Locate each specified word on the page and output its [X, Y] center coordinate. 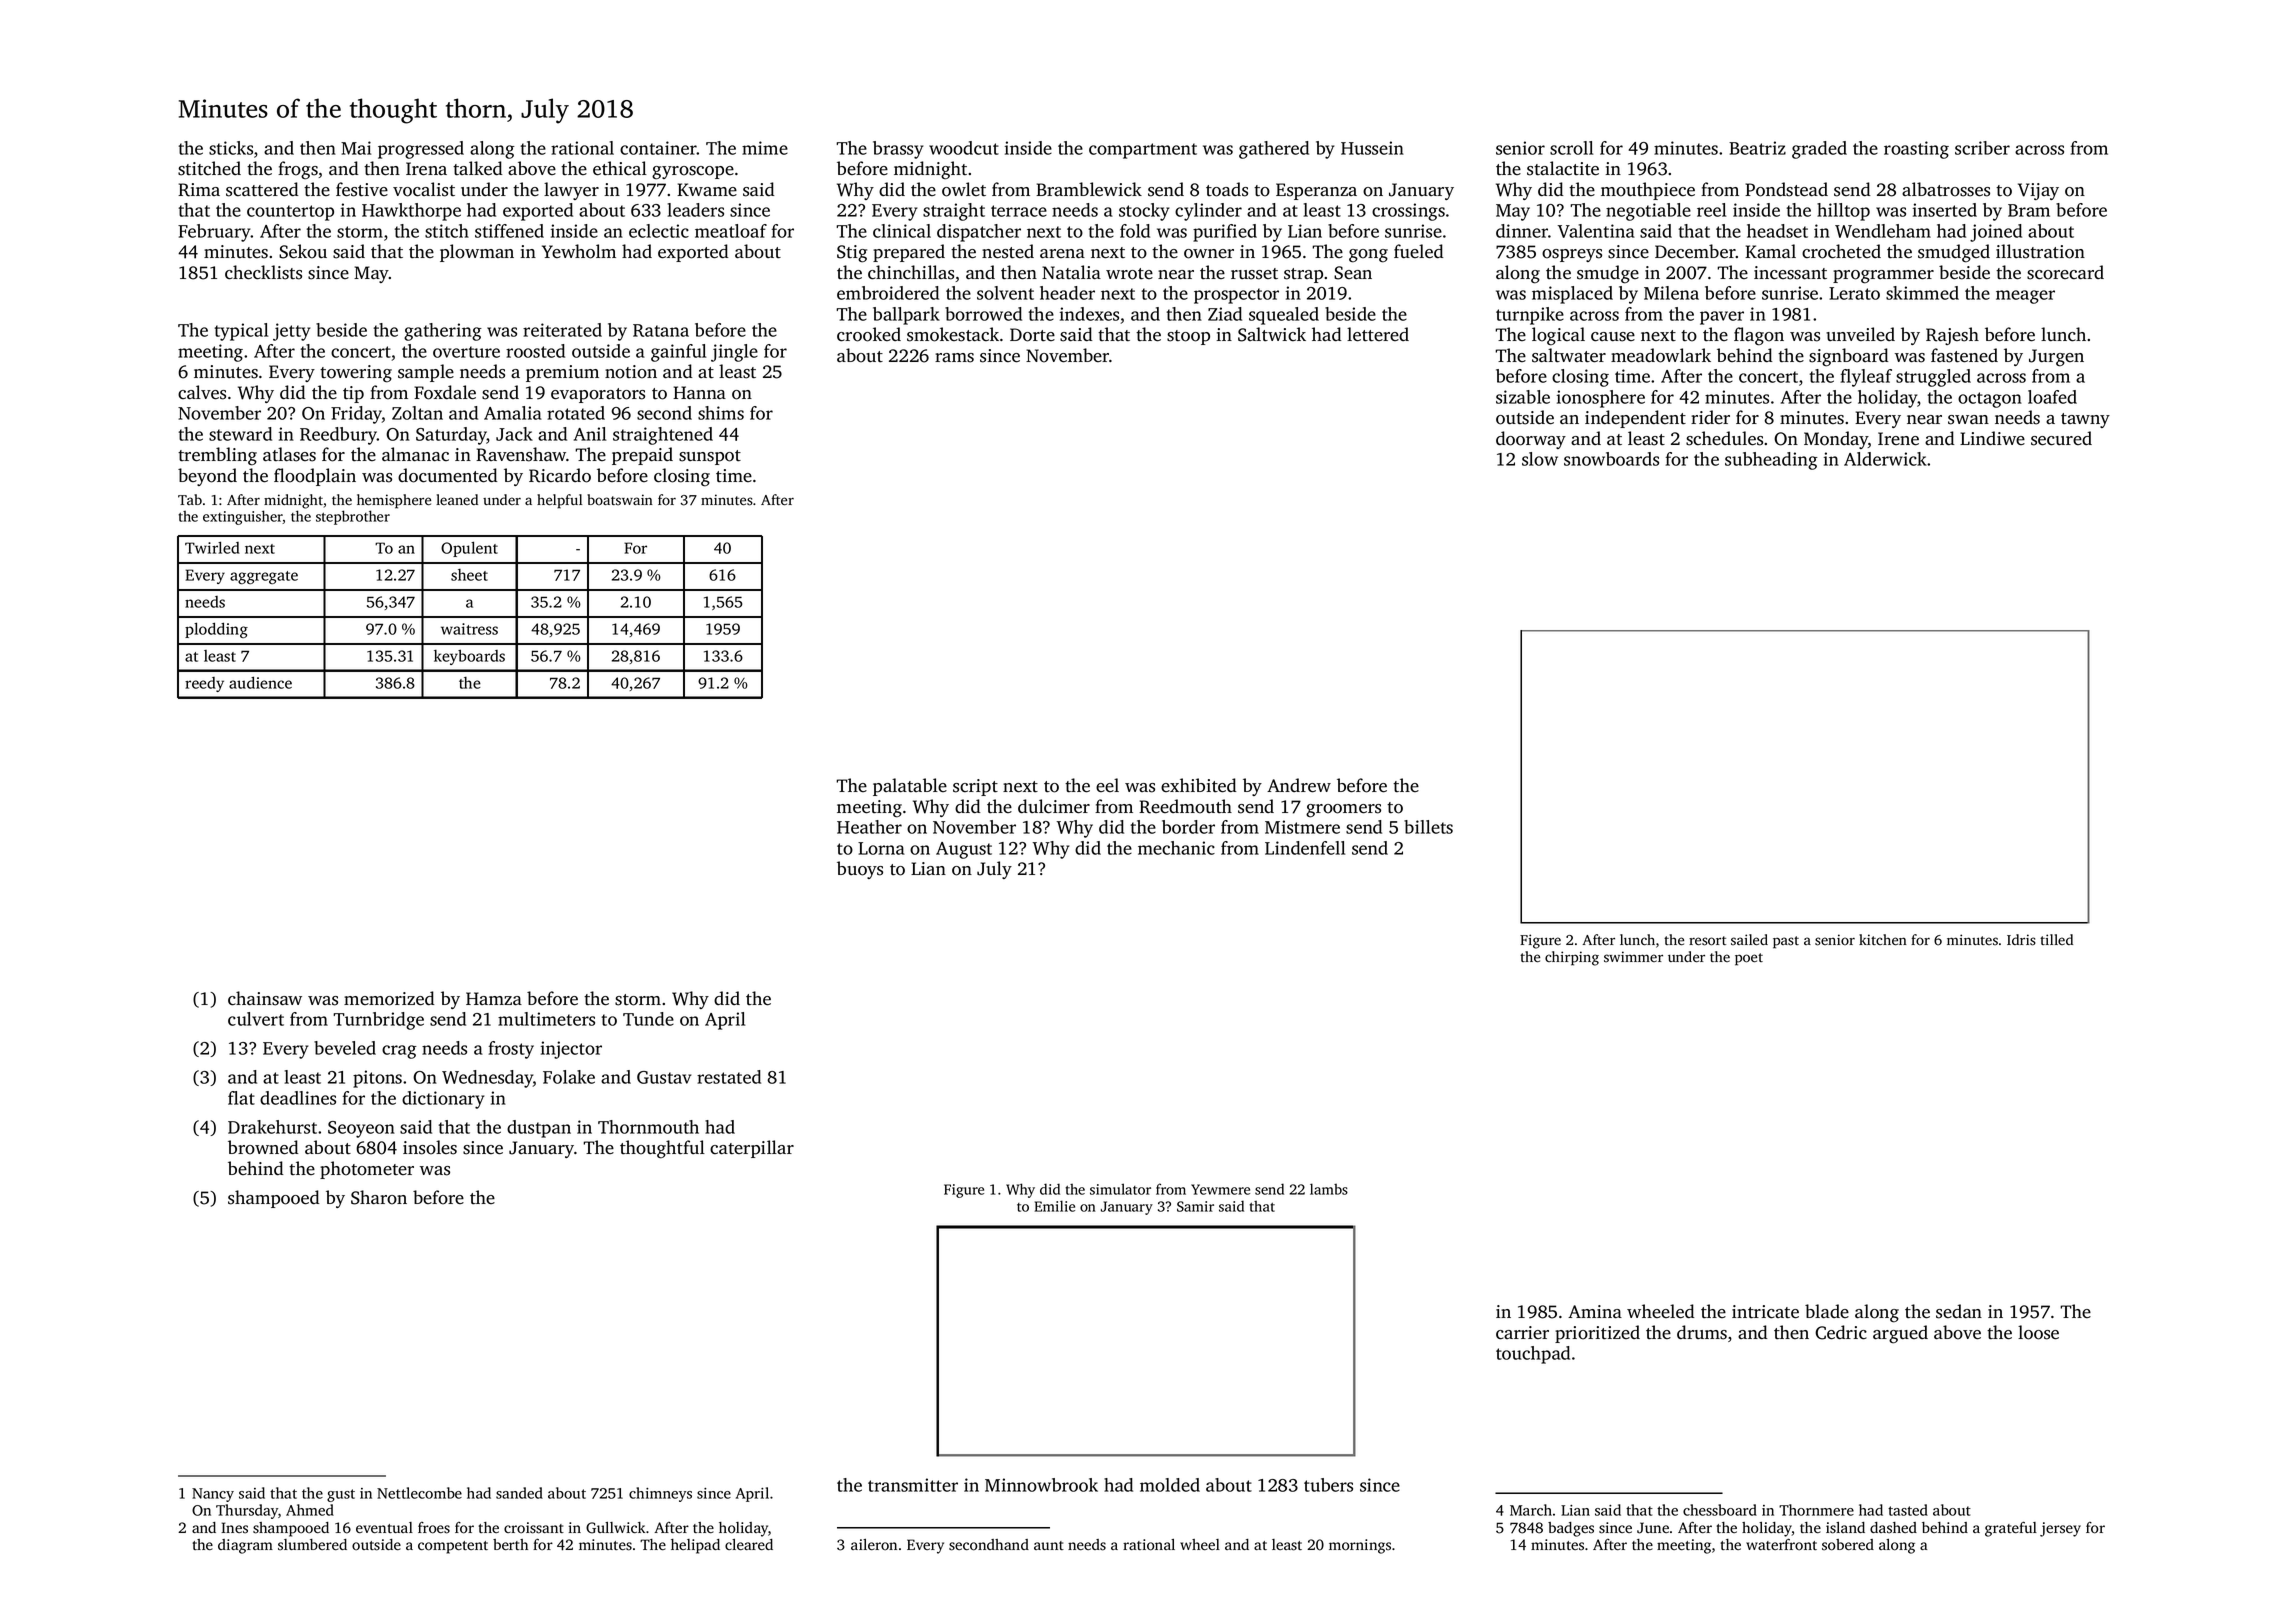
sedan [1959, 1311]
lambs [1329, 1189]
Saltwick [1272, 334]
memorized [389, 998]
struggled [1933, 378]
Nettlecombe [419, 1493]
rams [954, 358]
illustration [2040, 251]
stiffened [509, 231]
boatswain [620, 500]
